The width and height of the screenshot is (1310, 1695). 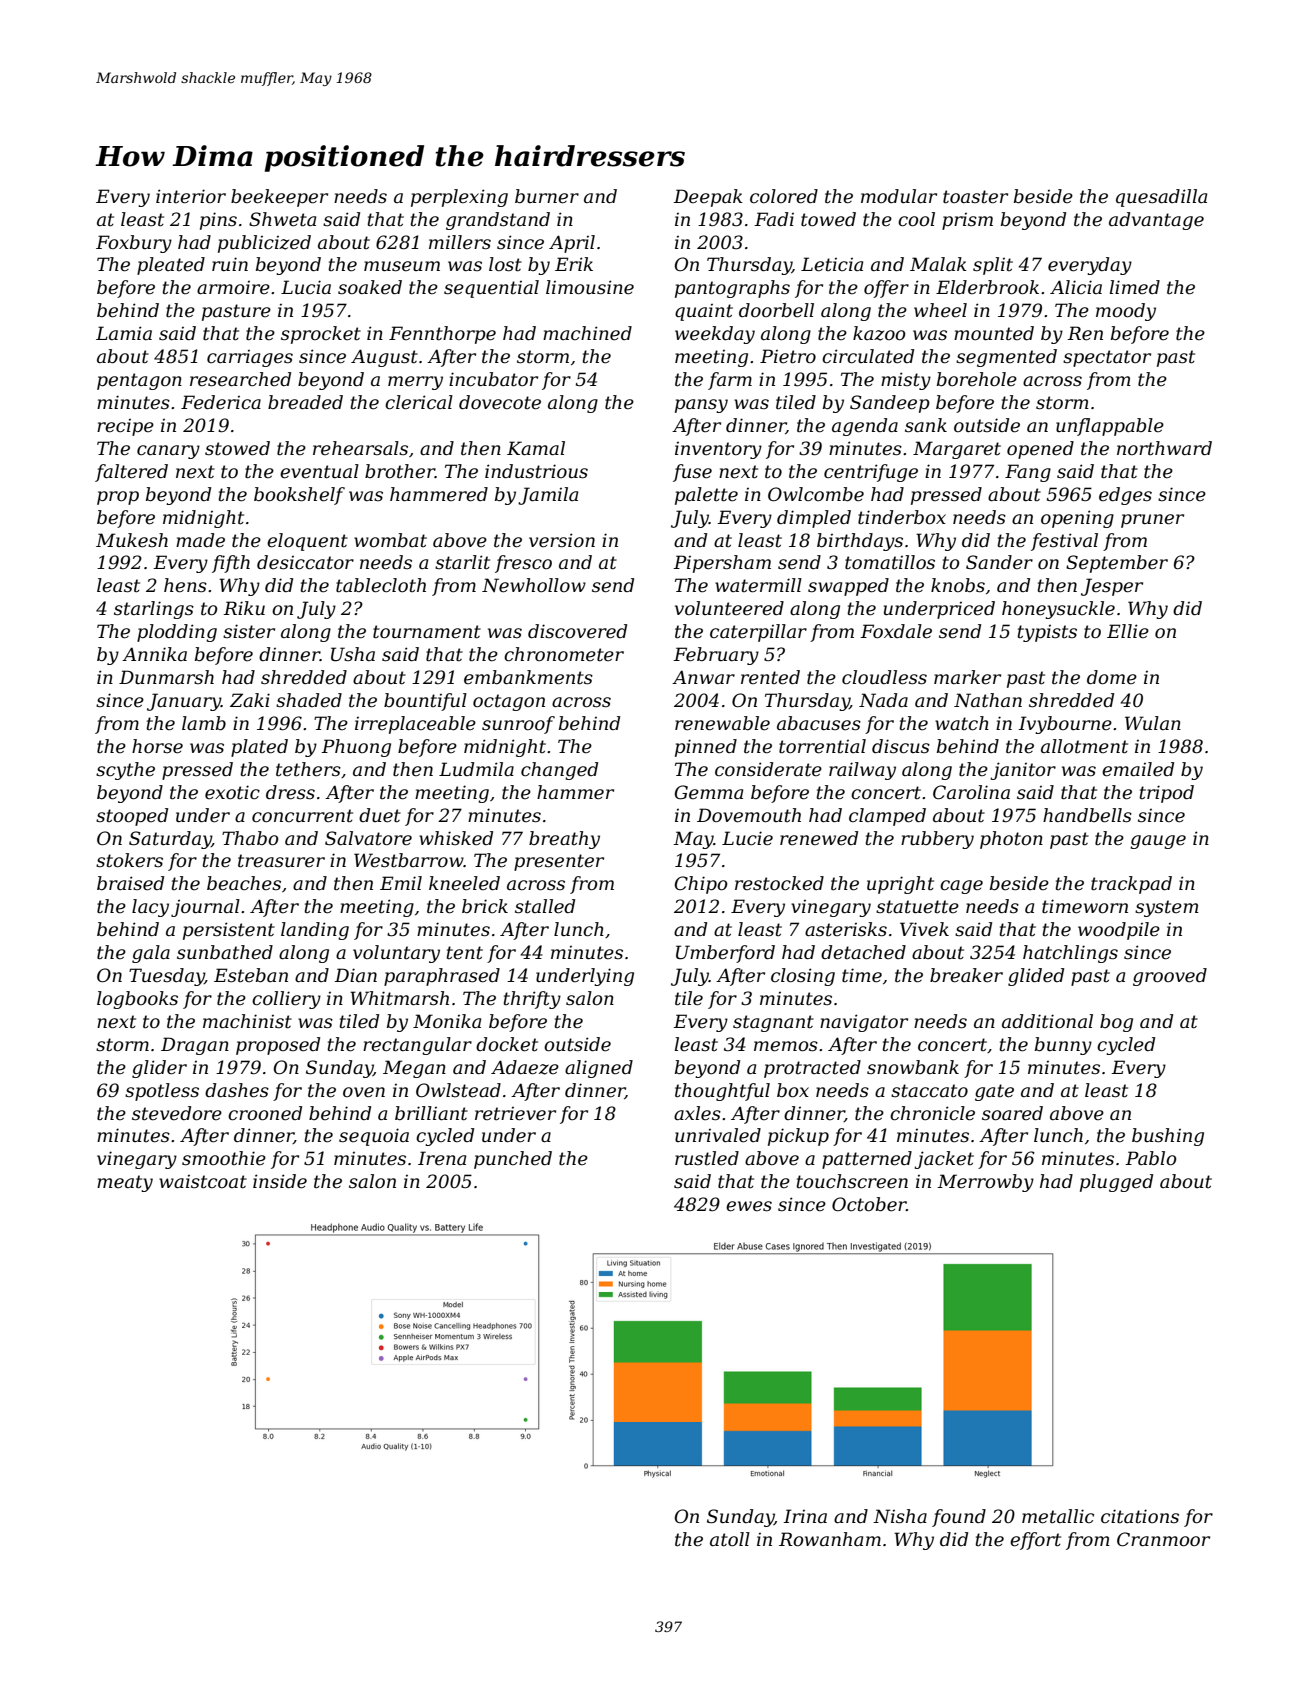 What do you see at coordinates (830, 1539) in the screenshot?
I see `Rowanham` at bounding box center [830, 1539].
